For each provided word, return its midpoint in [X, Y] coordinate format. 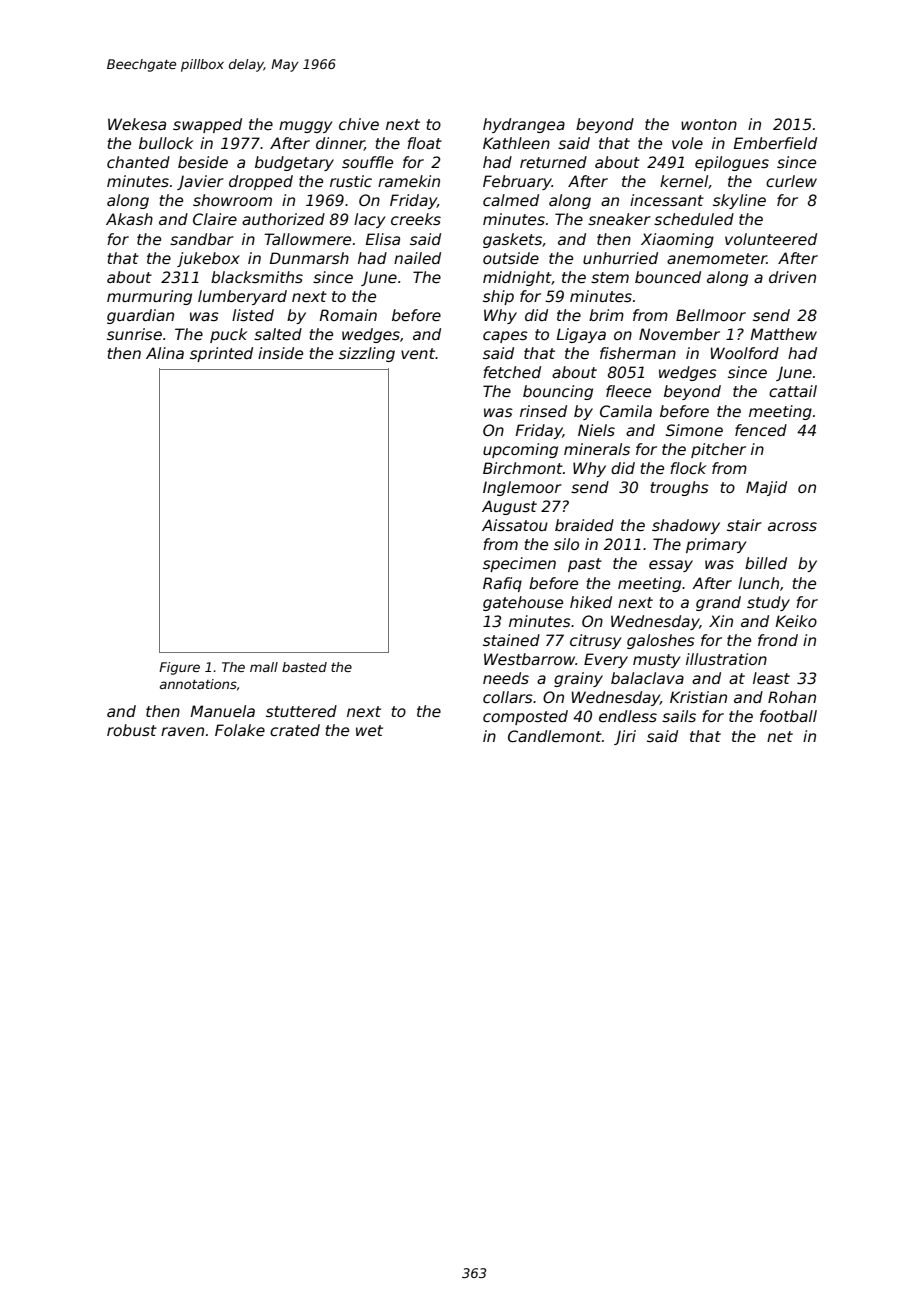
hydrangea [524, 125]
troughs [679, 488]
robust [132, 730]
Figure [179, 668]
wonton [709, 124]
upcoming [520, 450]
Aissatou [515, 525]
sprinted [221, 354]
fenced [761, 430]
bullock [166, 143]
